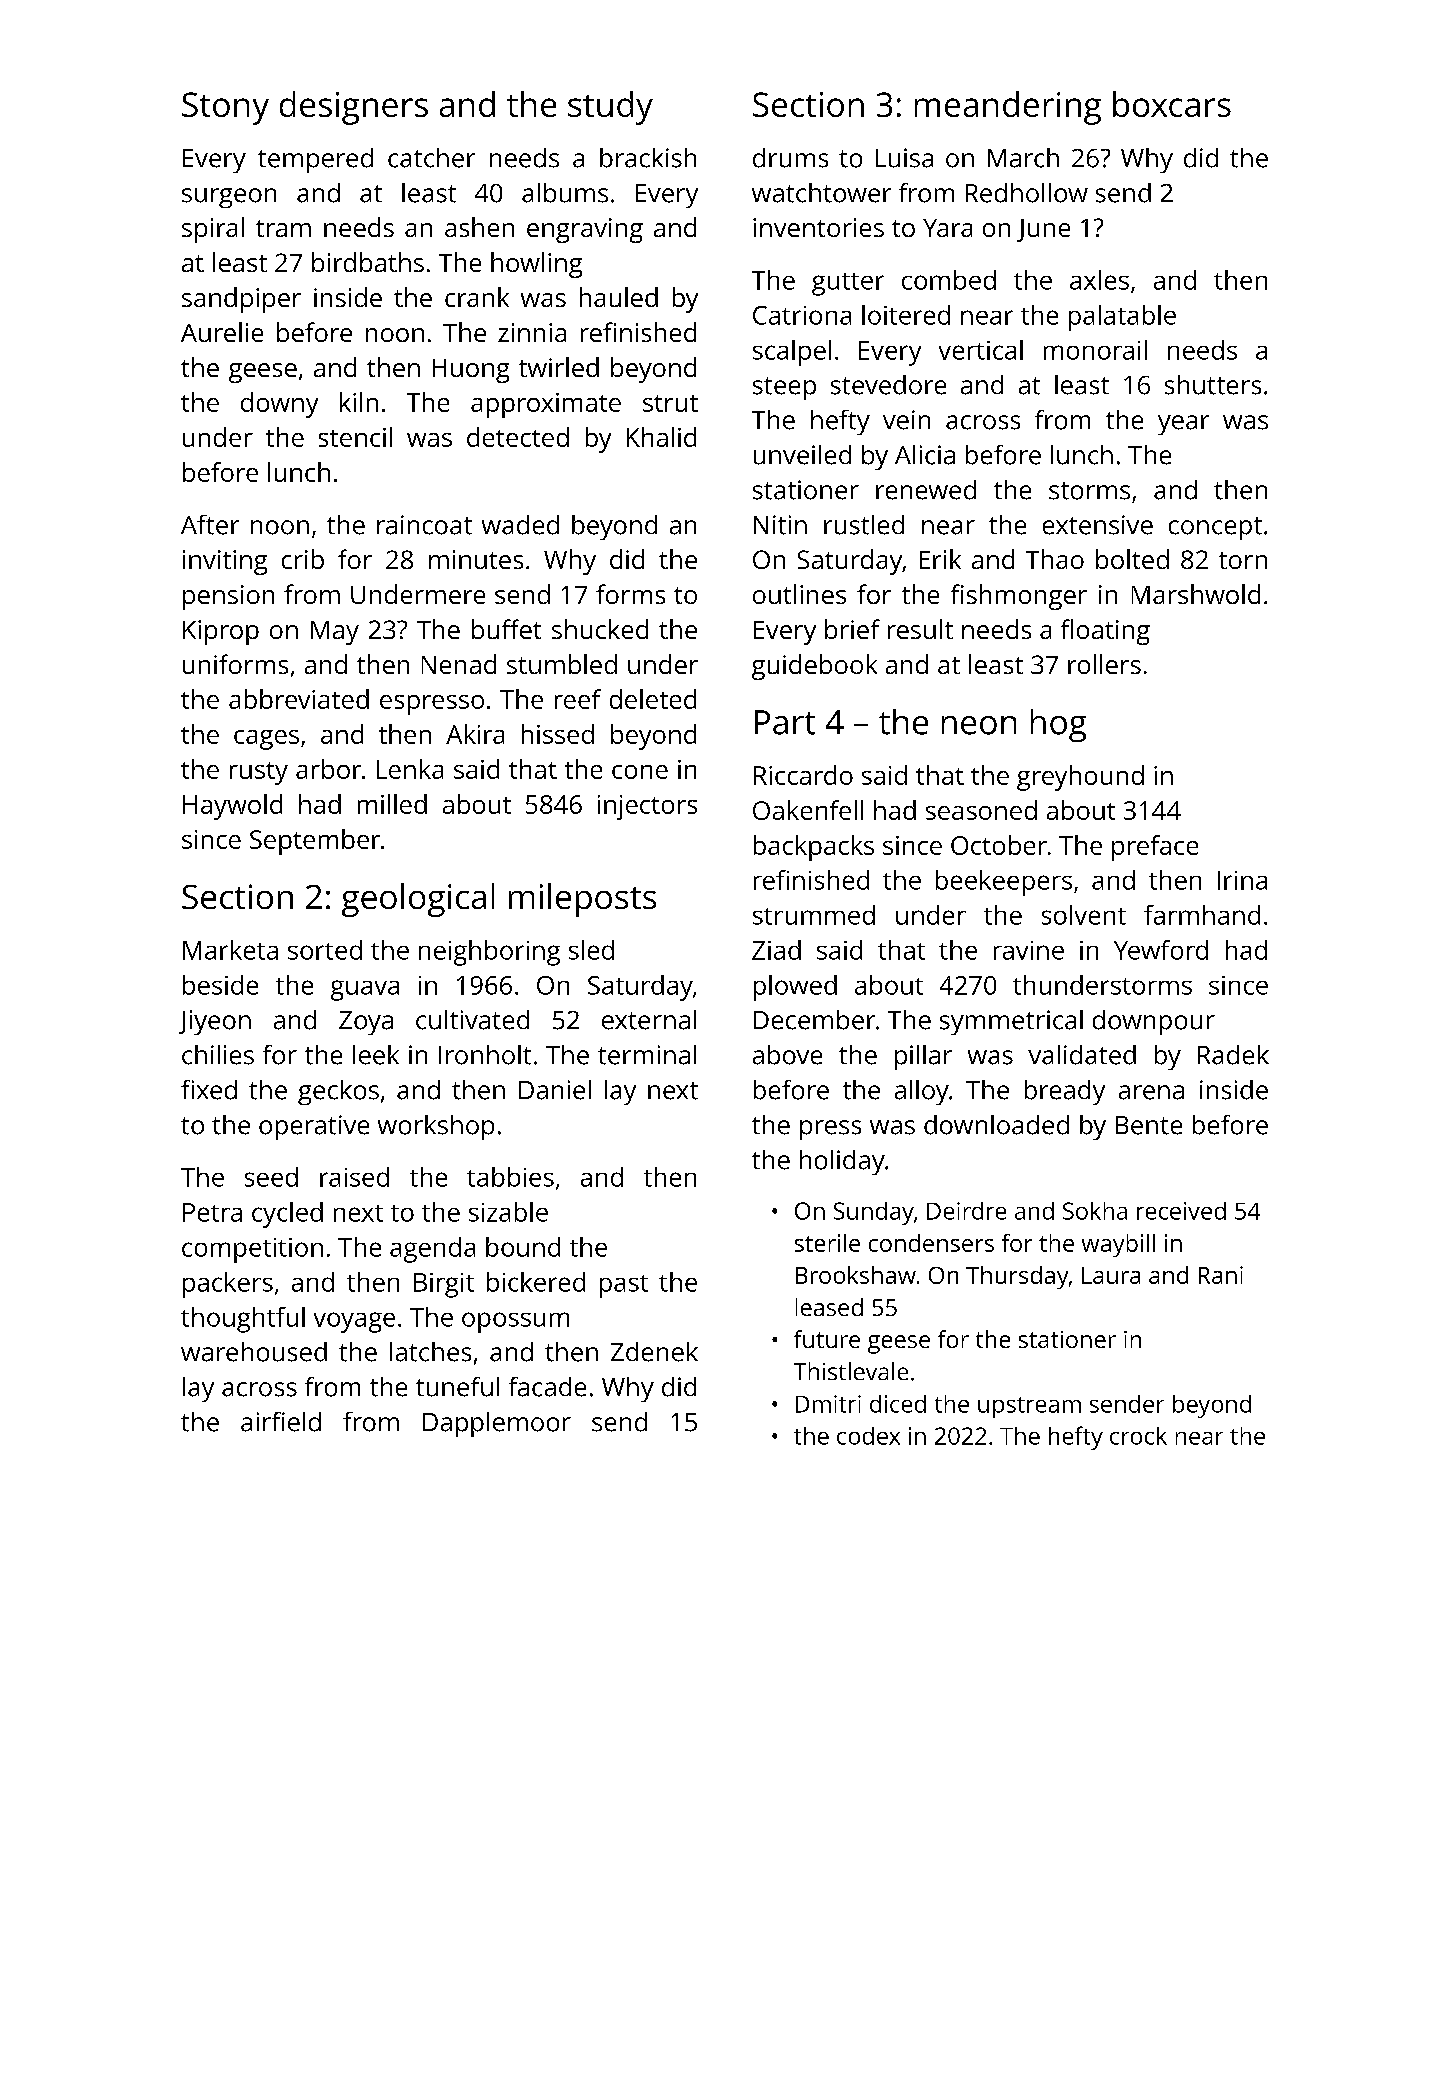 The height and width of the page is (2100, 1450). What do you see at coordinates (610, 108) in the page?
I see `study` at bounding box center [610, 108].
